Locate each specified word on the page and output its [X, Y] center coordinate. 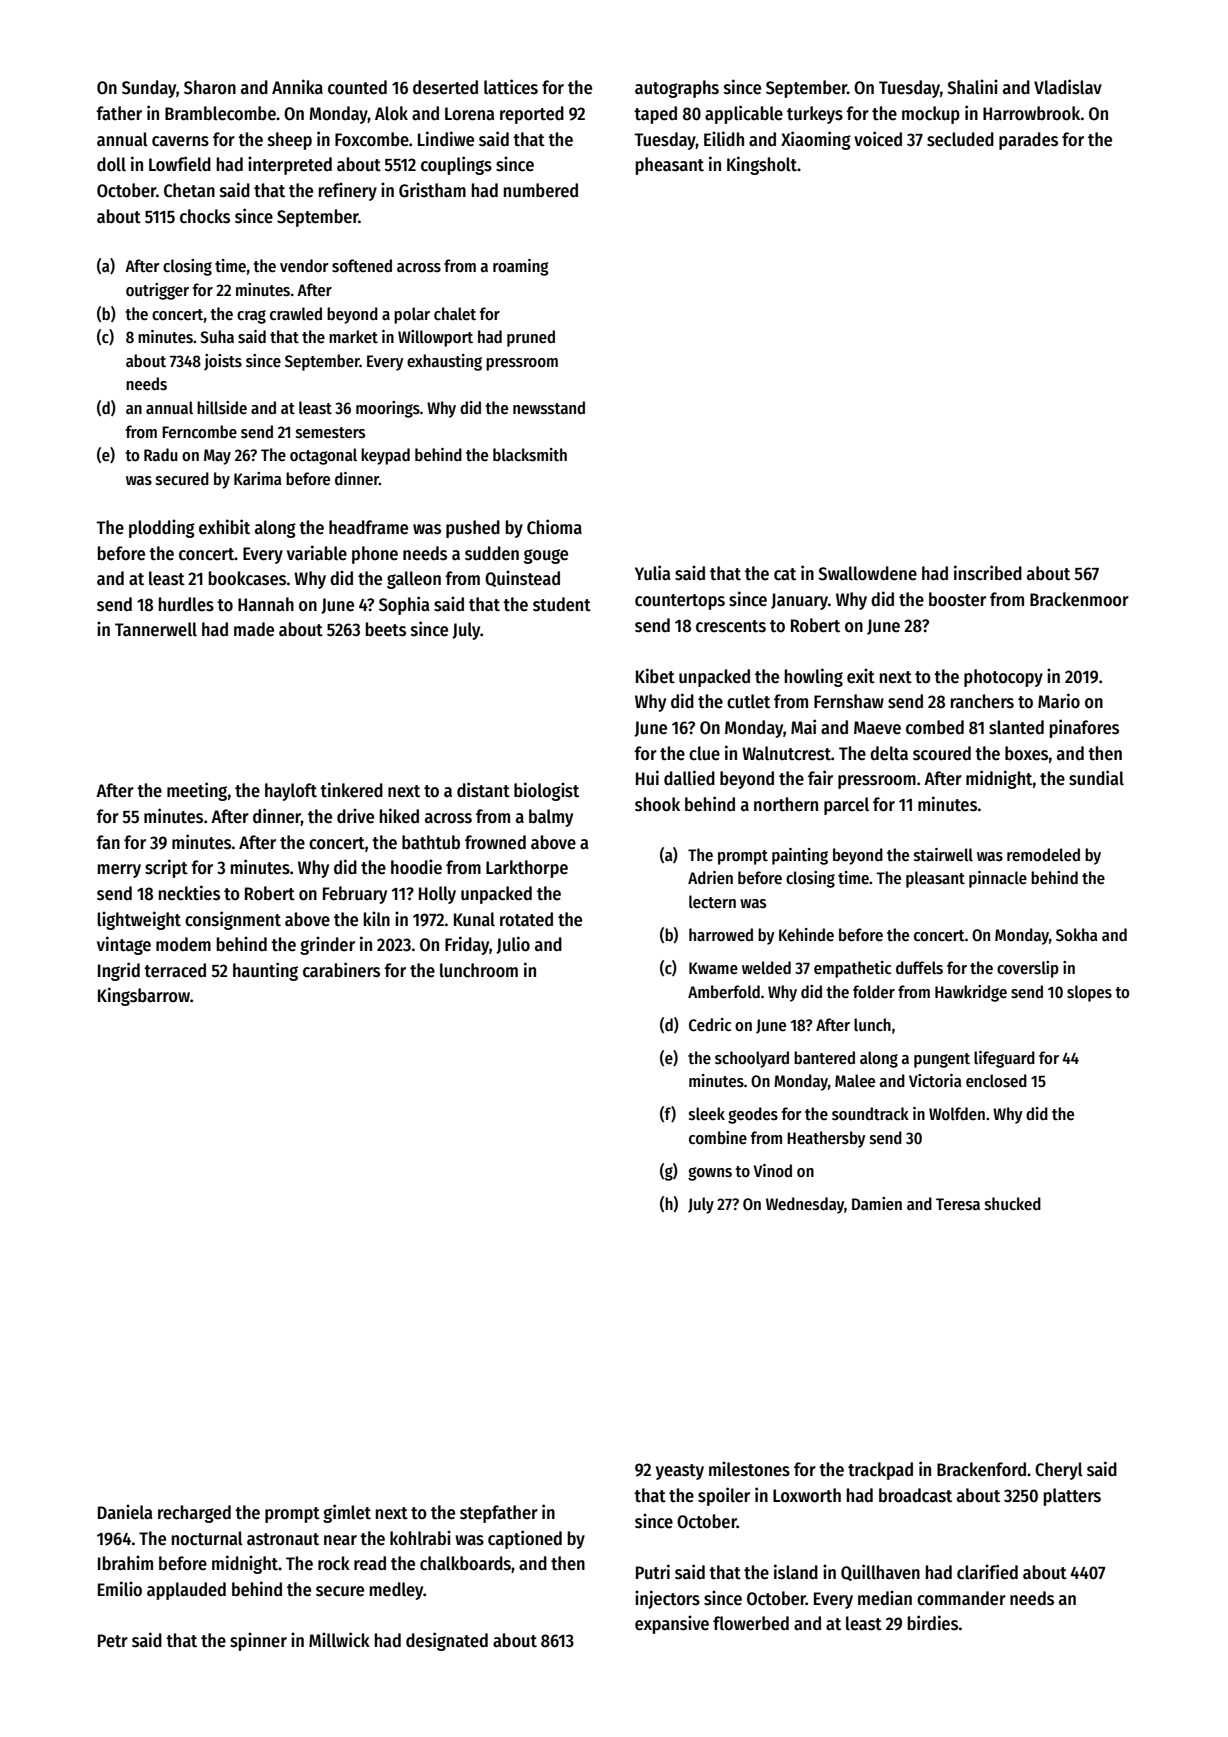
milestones [749, 1469]
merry [119, 871]
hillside [222, 408]
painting [800, 856]
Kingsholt [762, 165]
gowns [710, 1174]
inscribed [988, 573]
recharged [194, 1514]
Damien [877, 1204]
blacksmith [530, 455]
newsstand [549, 408]
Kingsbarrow [144, 996]
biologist [546, 791]
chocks [205, 216]
